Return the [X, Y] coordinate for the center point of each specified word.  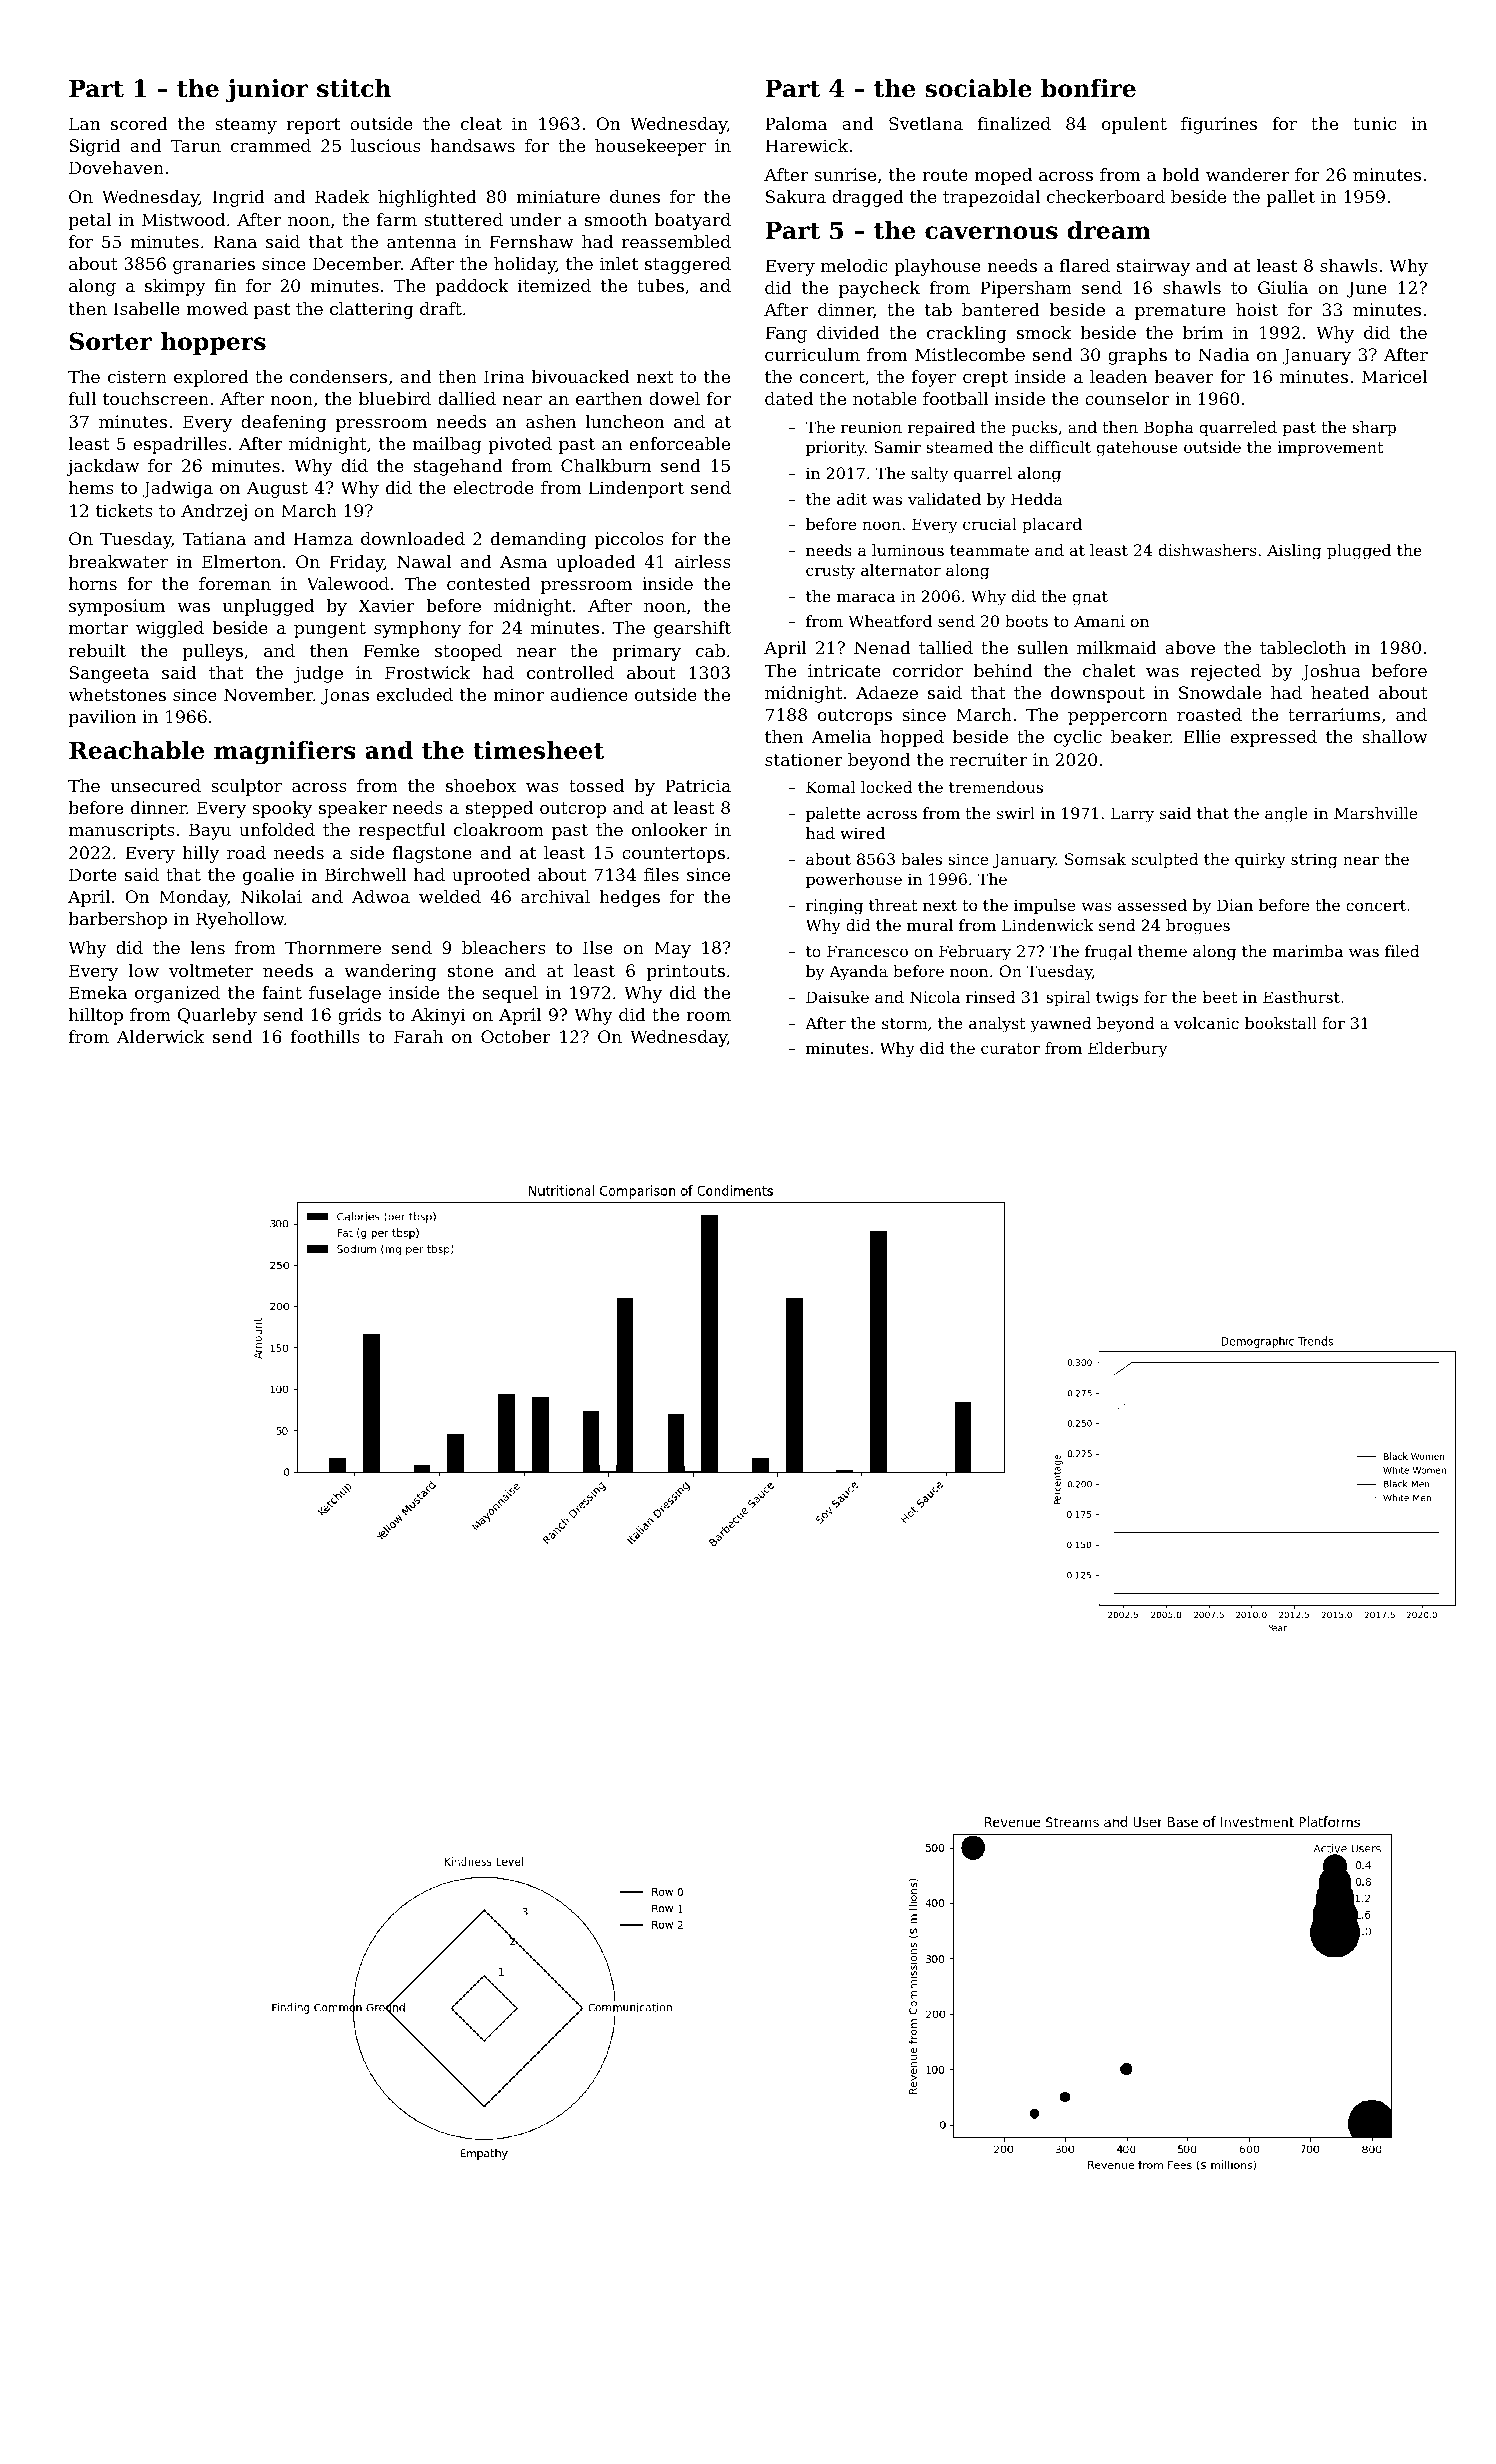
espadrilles [180, 445]
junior [267, 90]
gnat [1090, 598]
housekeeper [650, 147]
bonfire [1088, 88]
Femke [391, 650]
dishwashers [1207, 550]
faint [282, 992]
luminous [908, 550]
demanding [539, 540]
